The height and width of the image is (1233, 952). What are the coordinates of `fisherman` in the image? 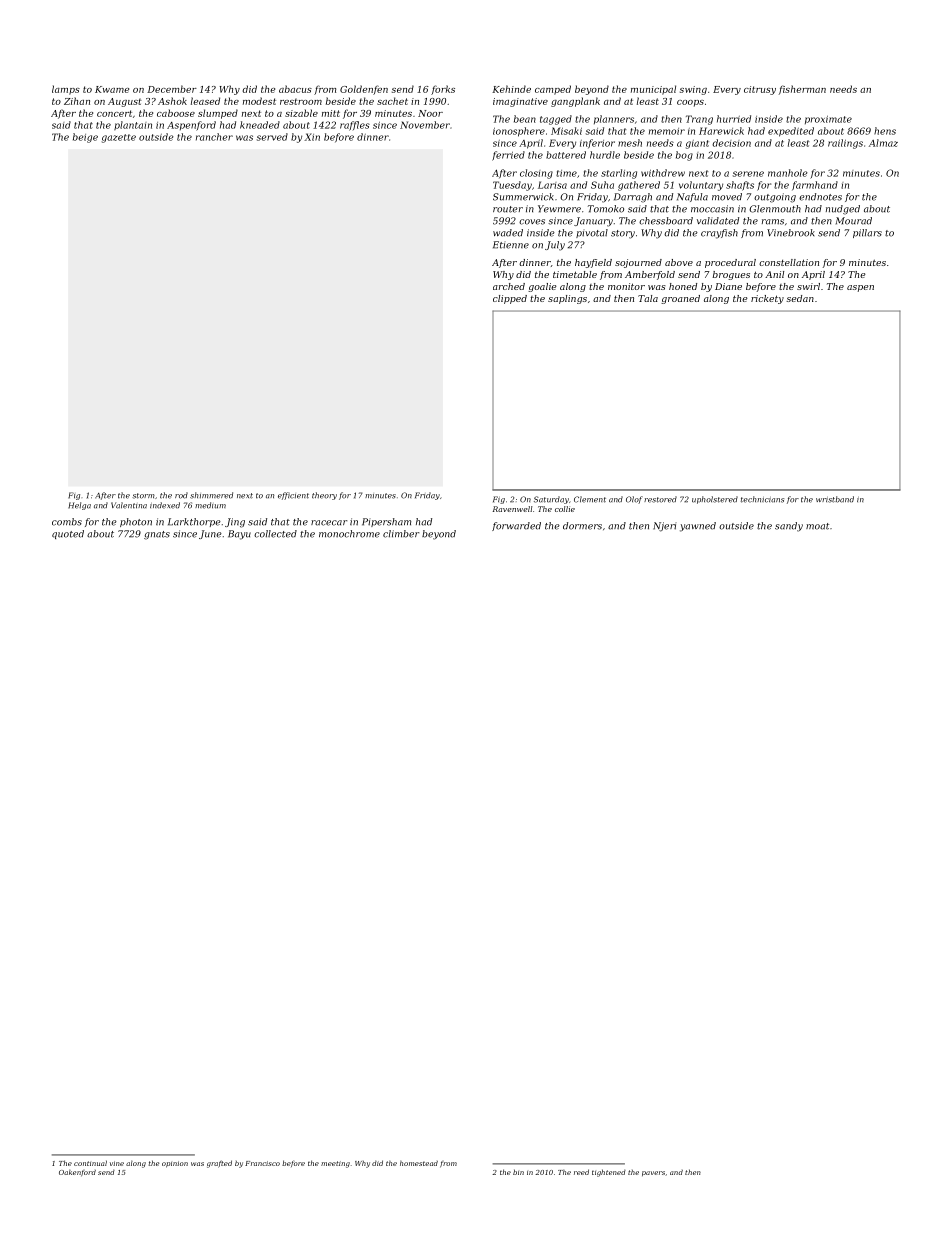 It's located at (802, 90).
